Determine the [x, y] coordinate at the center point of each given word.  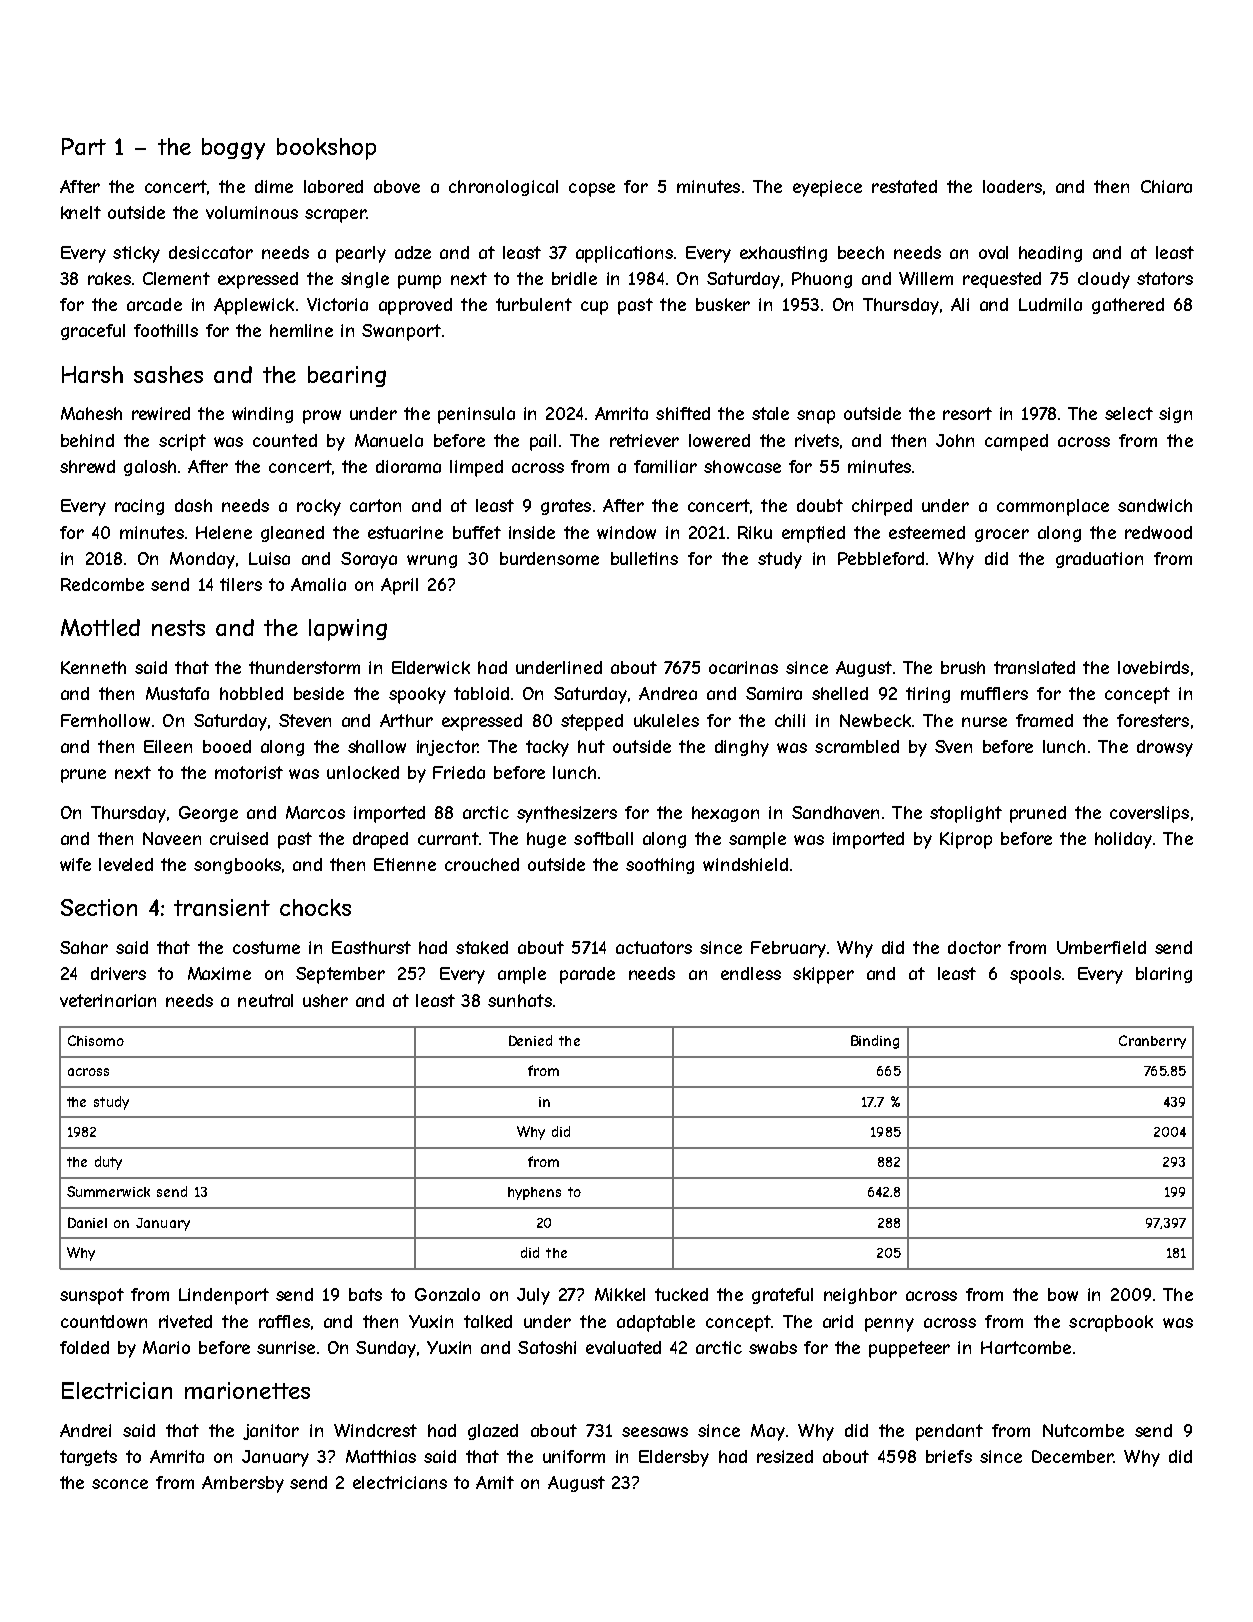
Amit [495, 1482]
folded [84, 1347]
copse [592, 190]
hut [591, 746]
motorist [249, 772]
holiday [1123, 840]
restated [904, 186]
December [1073, 1456]
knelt [81, 212]
